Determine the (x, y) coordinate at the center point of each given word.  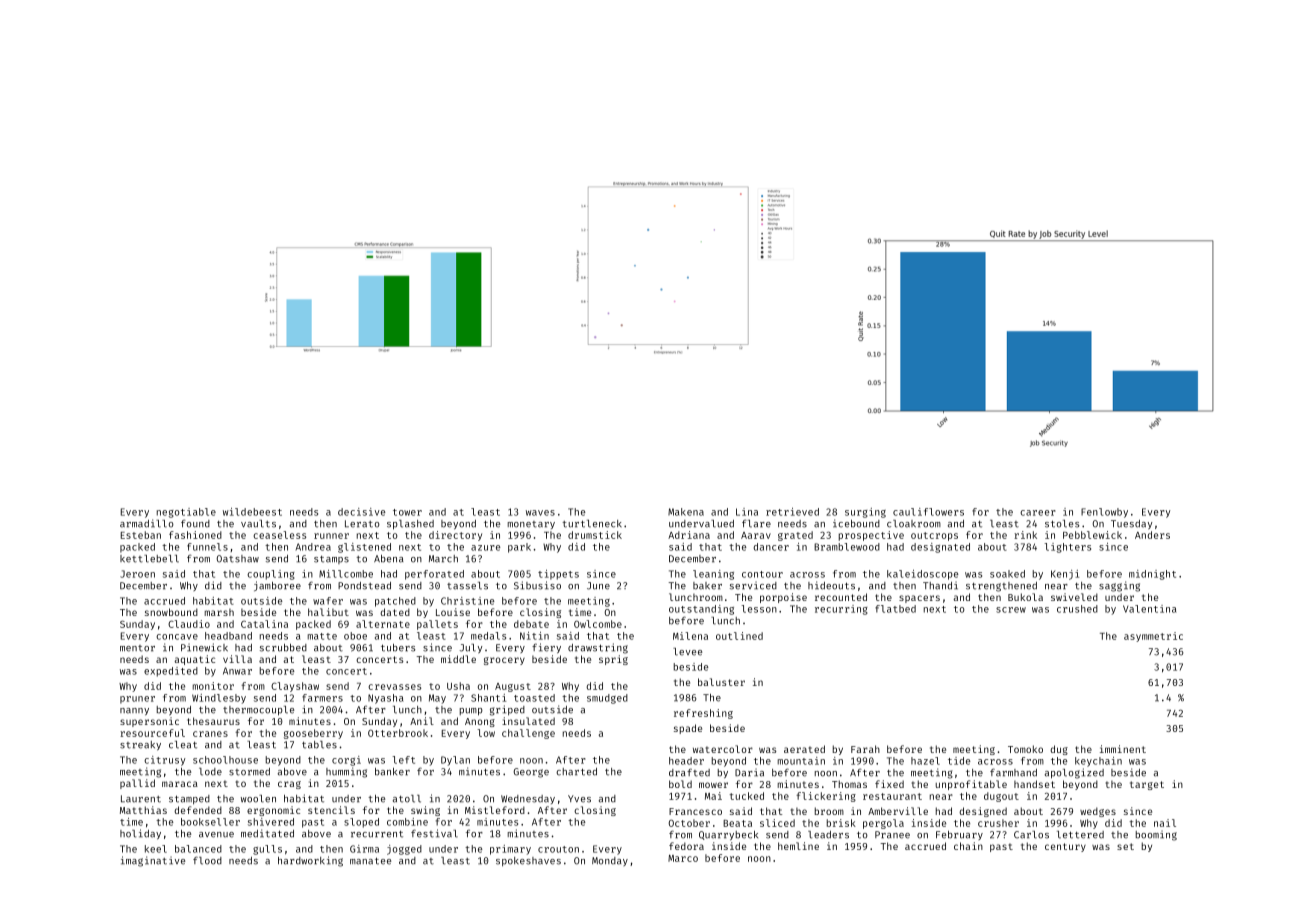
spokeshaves (528, 862)
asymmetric (1153, 637)
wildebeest (252, 512)
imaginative (153, 861)
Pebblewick (1092, 535)
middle (458, 659)
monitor (213, 686)
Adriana (689, 535)
